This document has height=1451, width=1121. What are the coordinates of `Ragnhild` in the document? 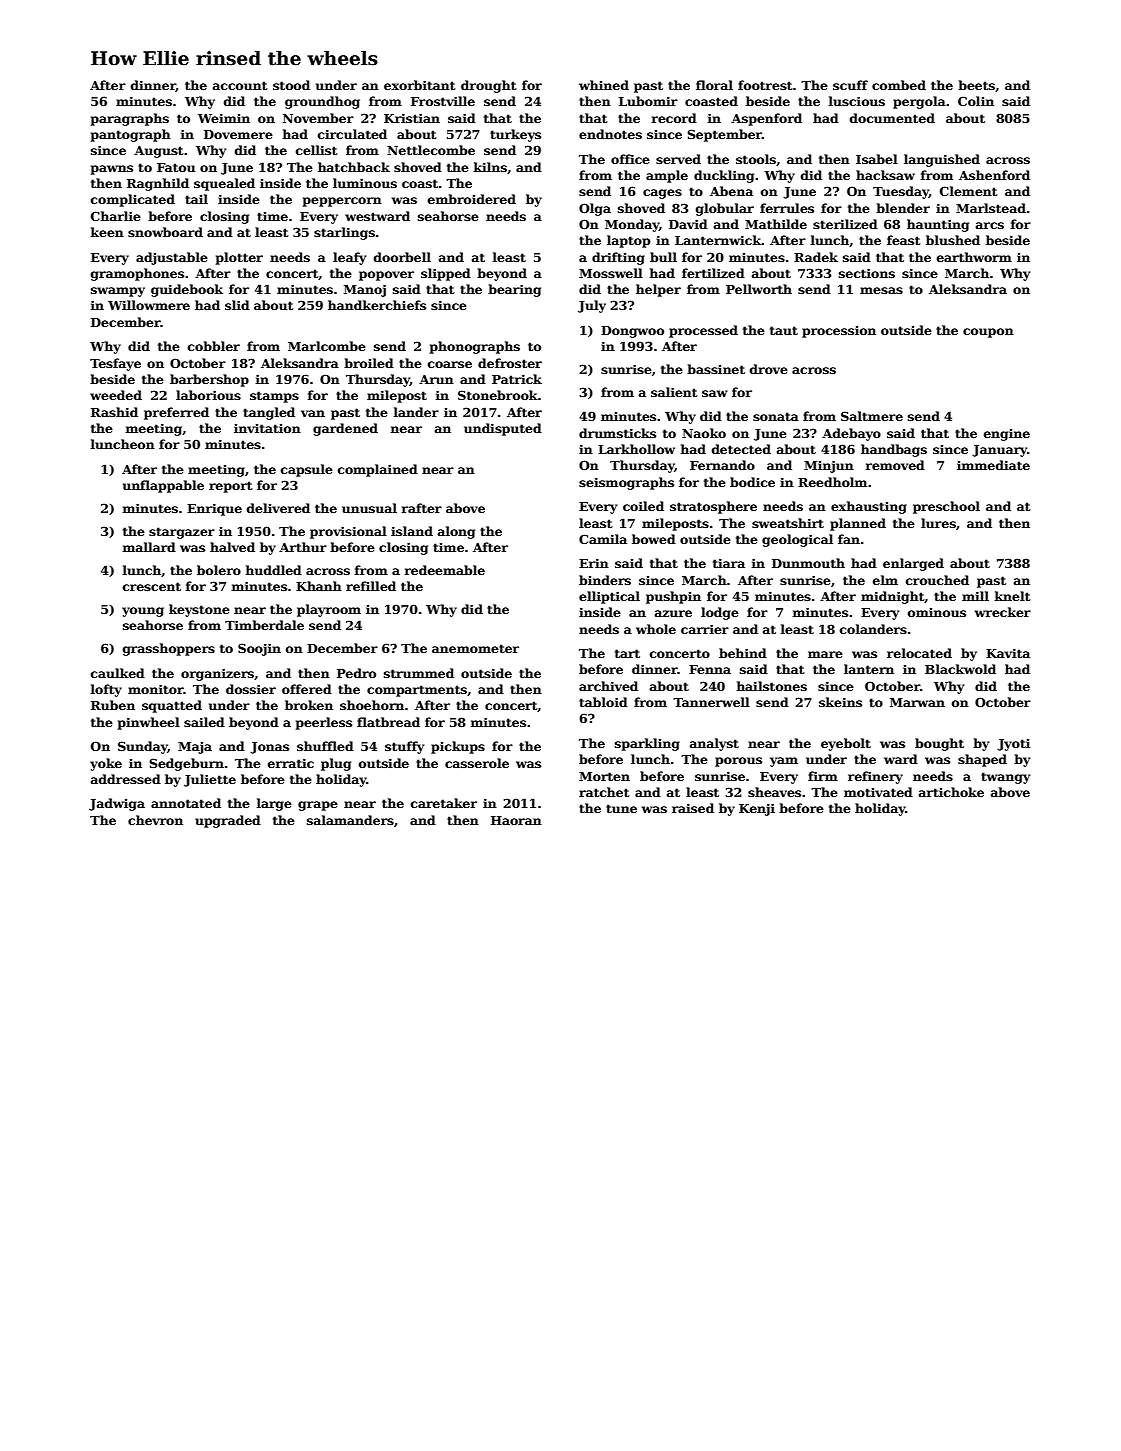 It's located at (158, 184).
